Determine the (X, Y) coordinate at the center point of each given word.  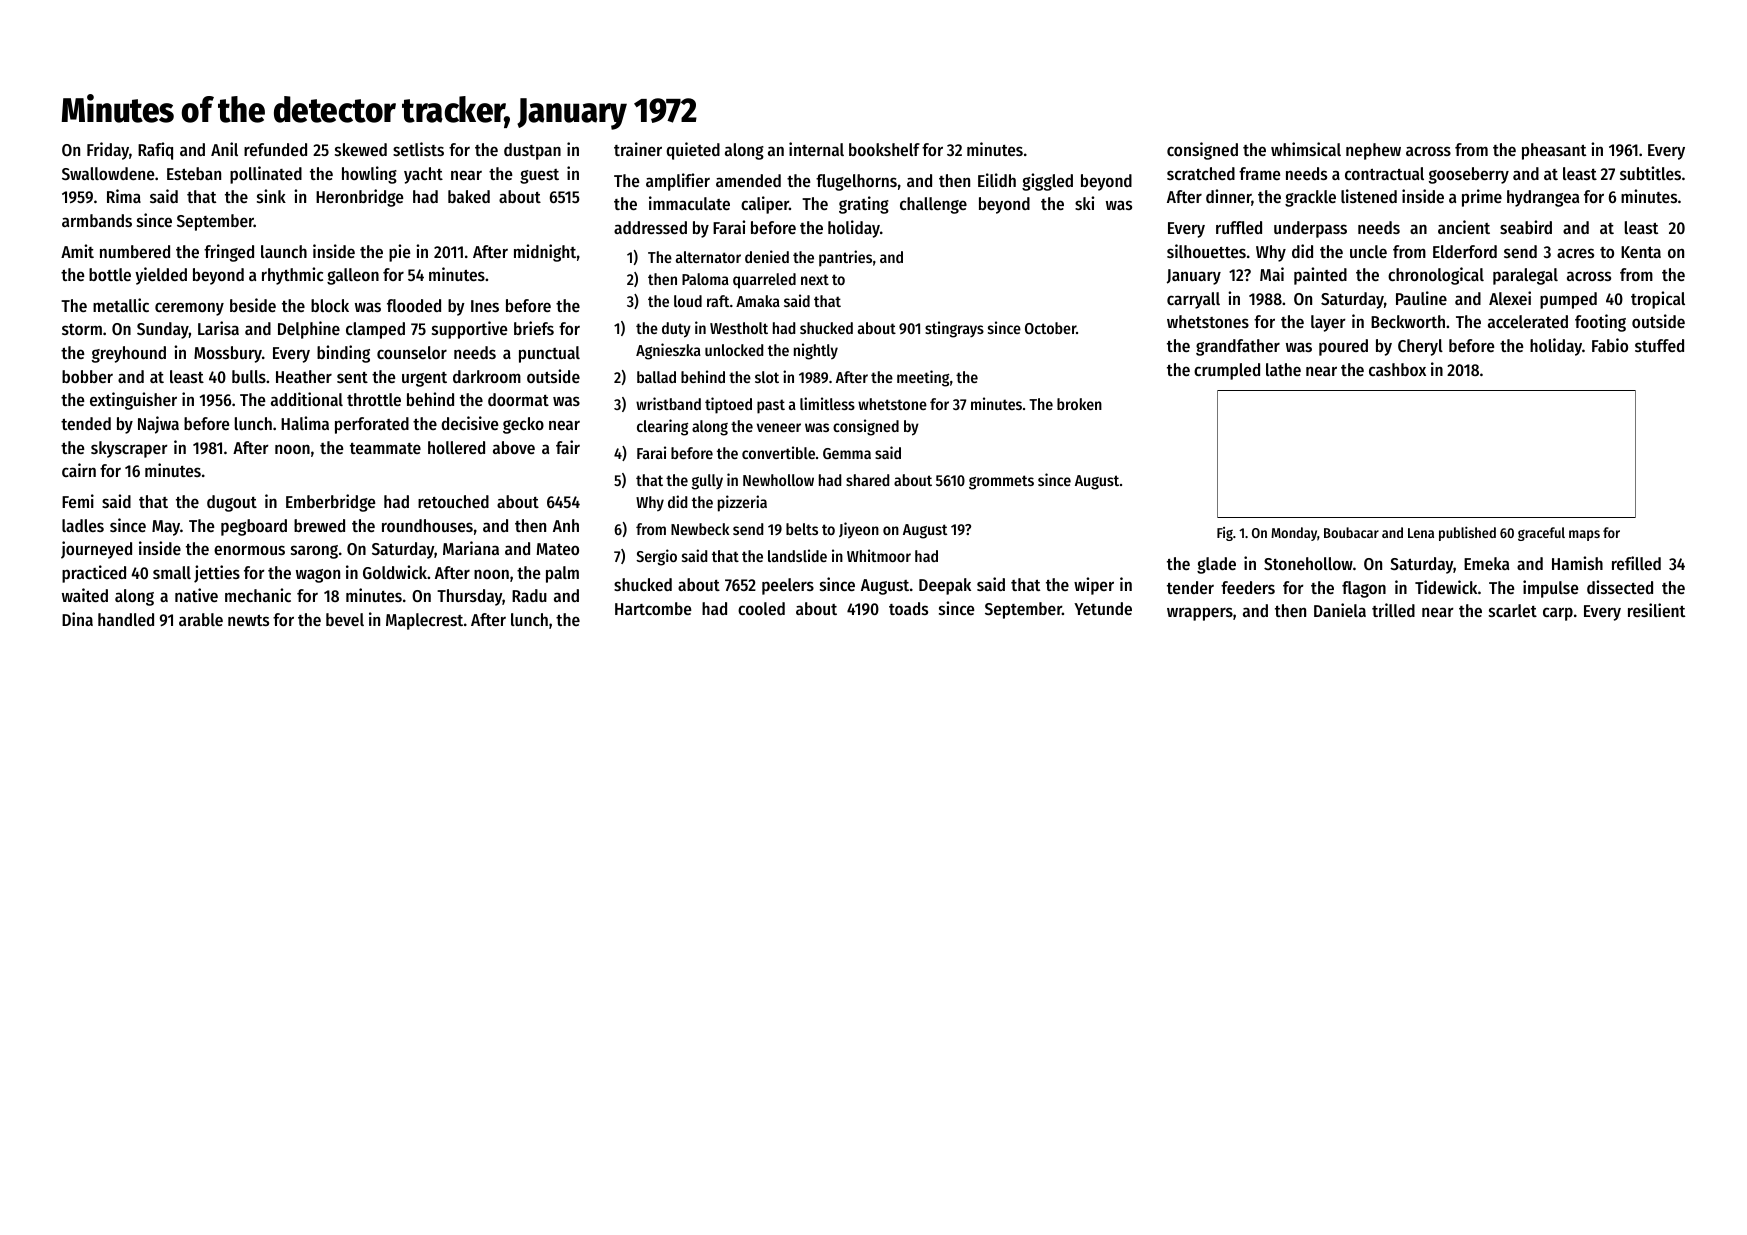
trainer (638, 149)
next (815, 279)
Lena (1421, 533)
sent (352, 377)
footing (1600, 323)
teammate (385, 448)
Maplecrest (424, 621)
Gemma (847, 453)
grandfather (1238, 347)
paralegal (1525, 276)
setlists (418, 149)
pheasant (1554, 151)
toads (908, 608)
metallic (121, 305)
